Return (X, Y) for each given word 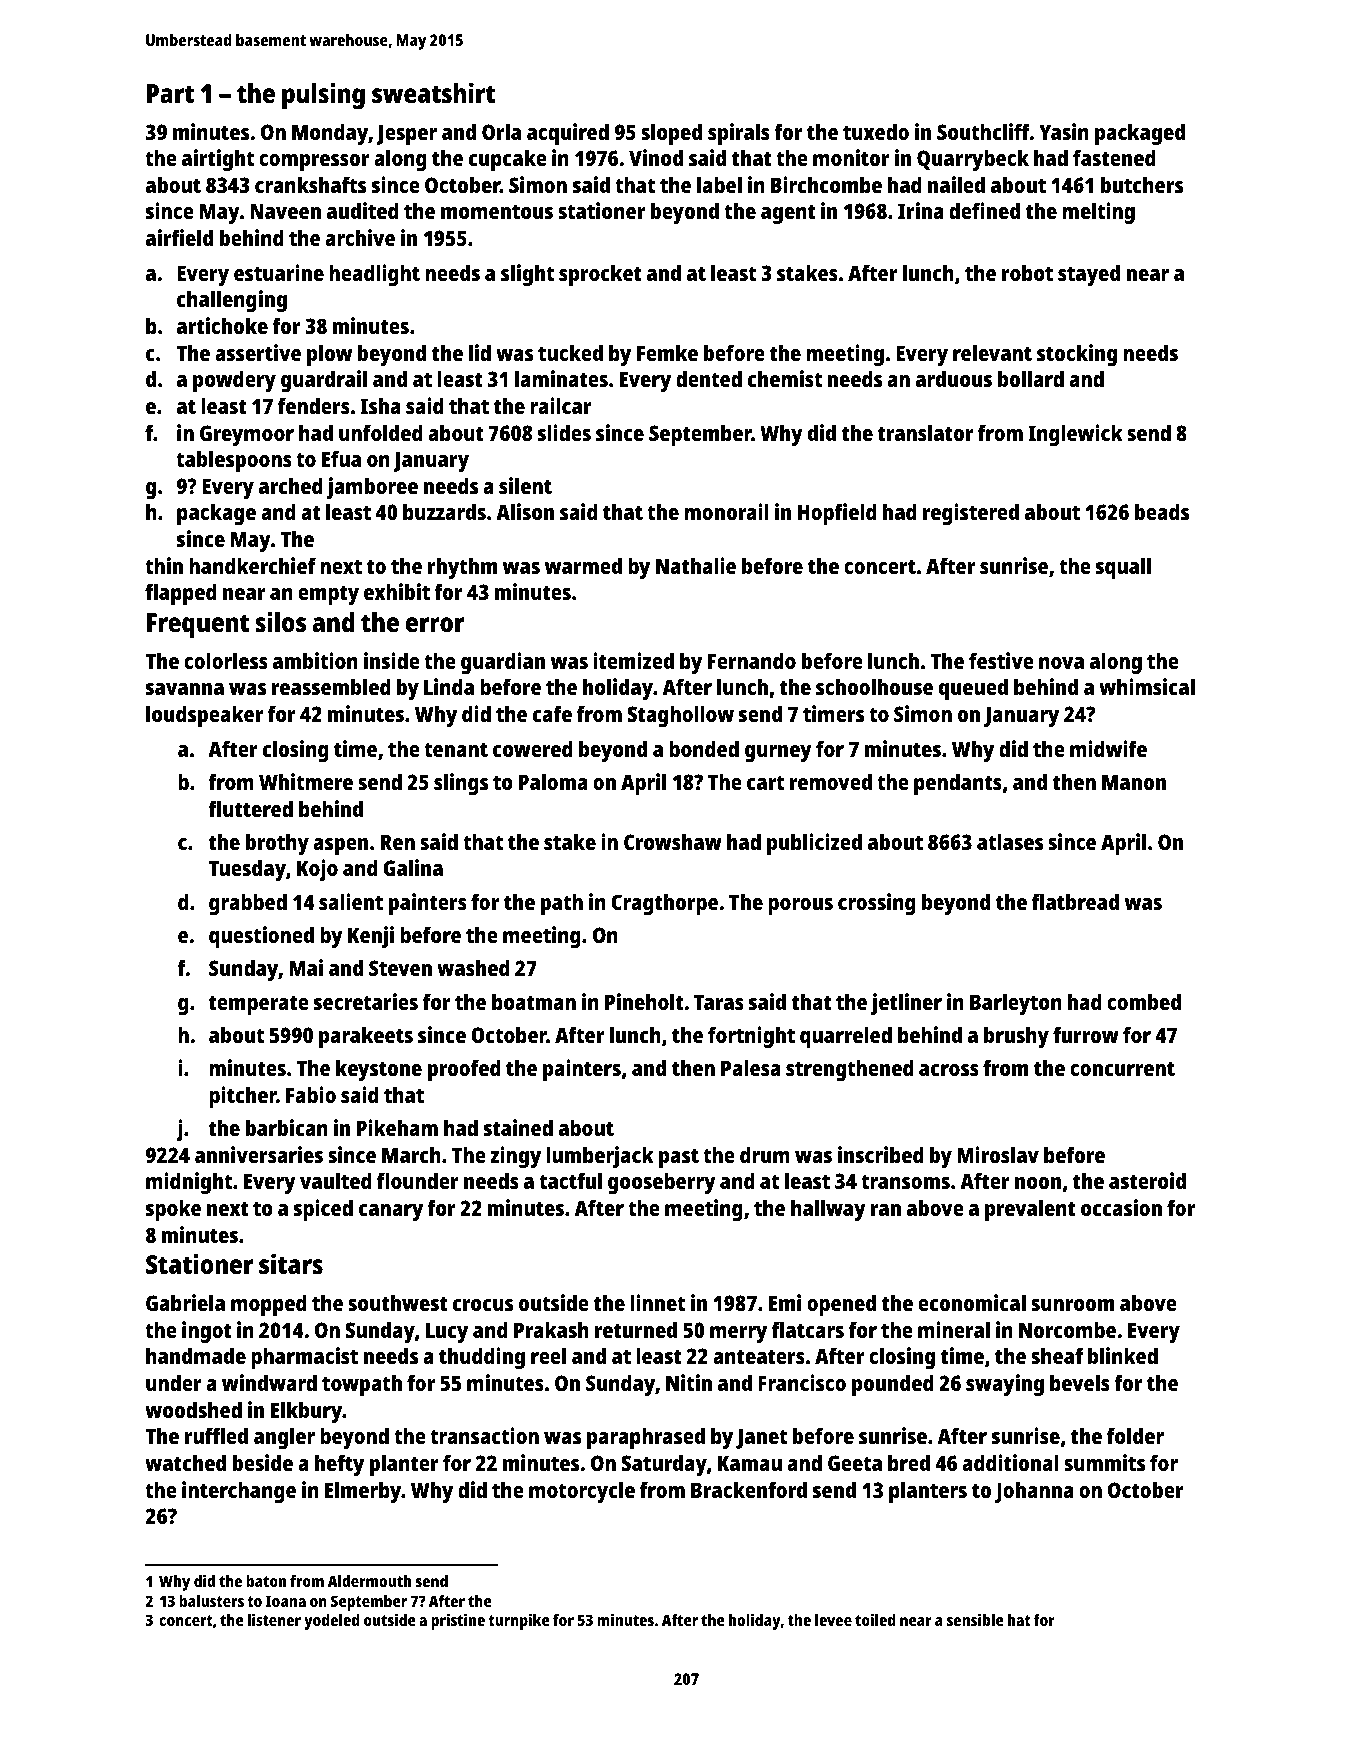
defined (984, 210)
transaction (484, 1435)
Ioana (286, 1601)
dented (709, 378)
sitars (291, 1263)
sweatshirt (433, 92)
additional (1010, 1462)
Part (170, 93)
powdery (234, 381)
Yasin (1064, 131)
